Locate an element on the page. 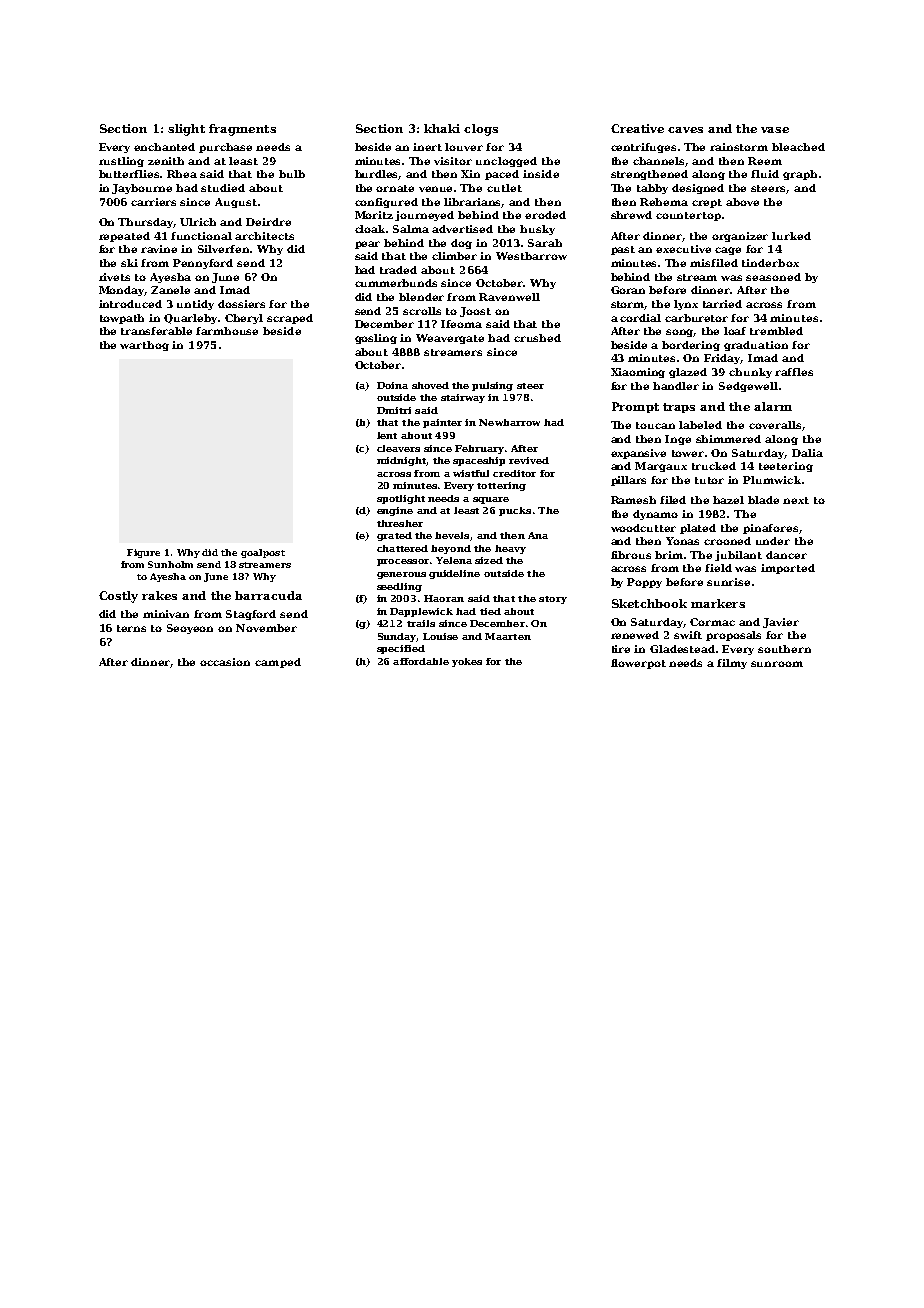 This image has height=1308, width=924. caves is located at coordinates (685, 130).
